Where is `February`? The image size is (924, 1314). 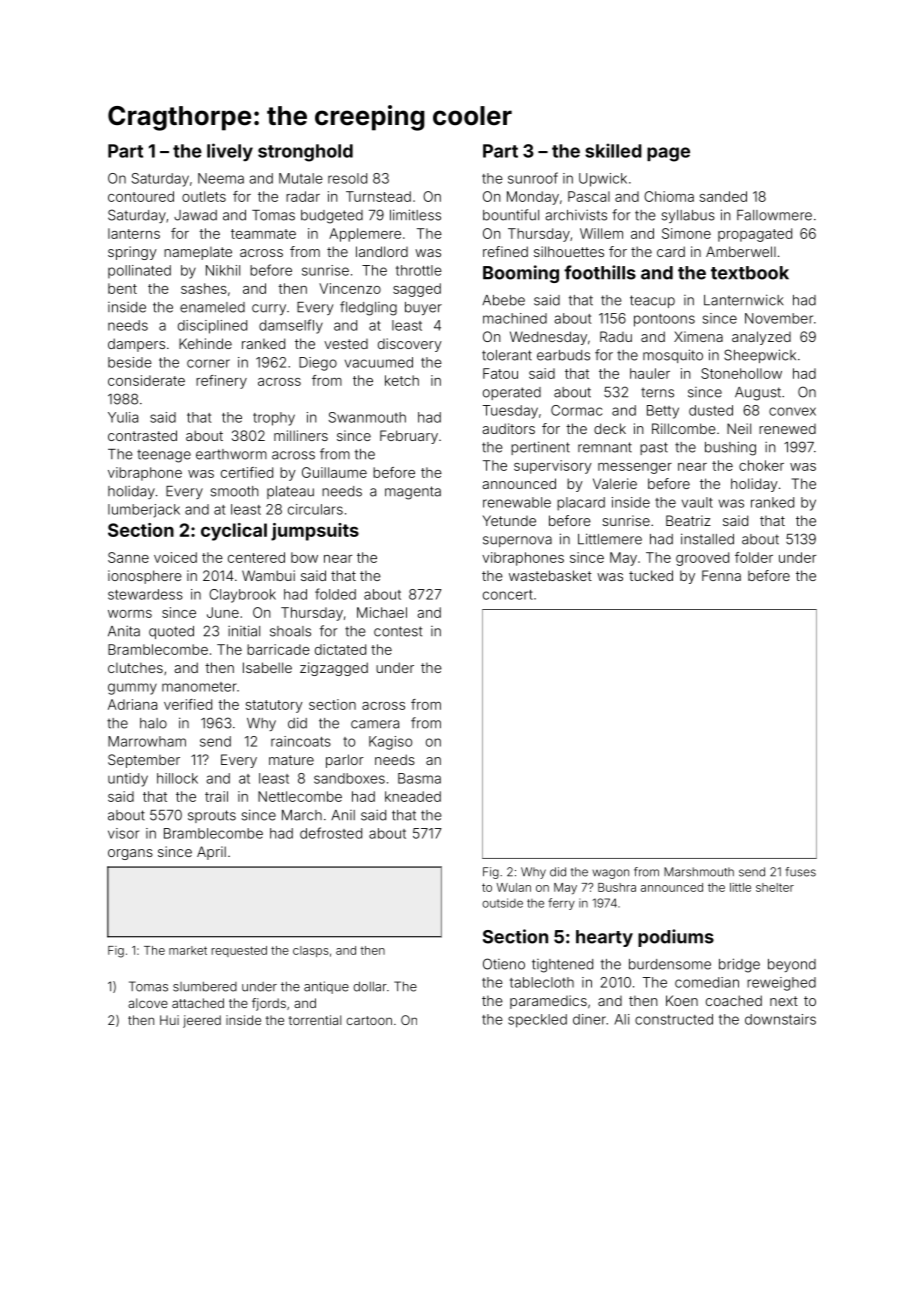 February is located at coordinates (409, 437).
